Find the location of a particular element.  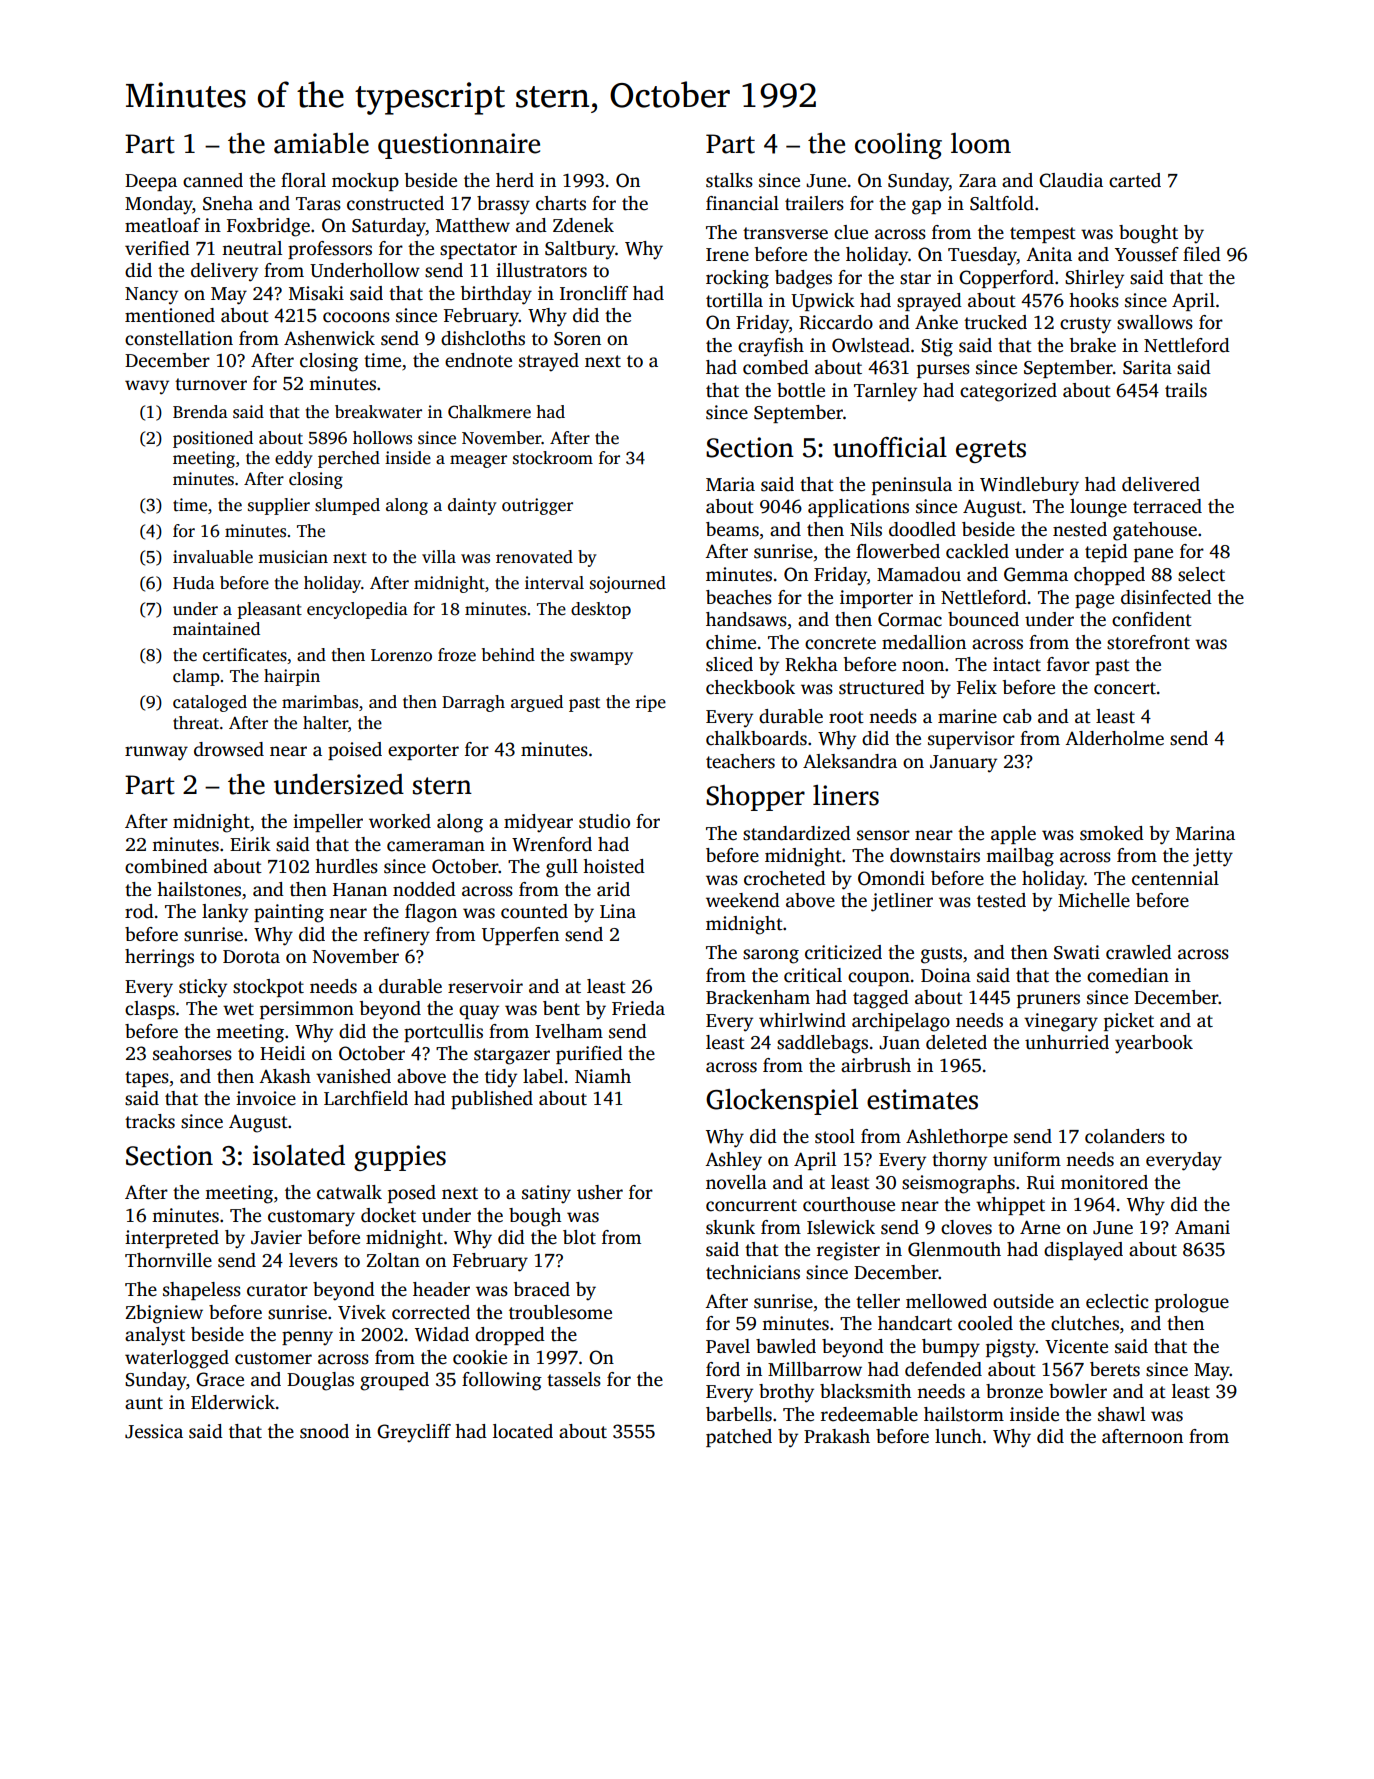

positioned is located at coordinates (213, 439).
